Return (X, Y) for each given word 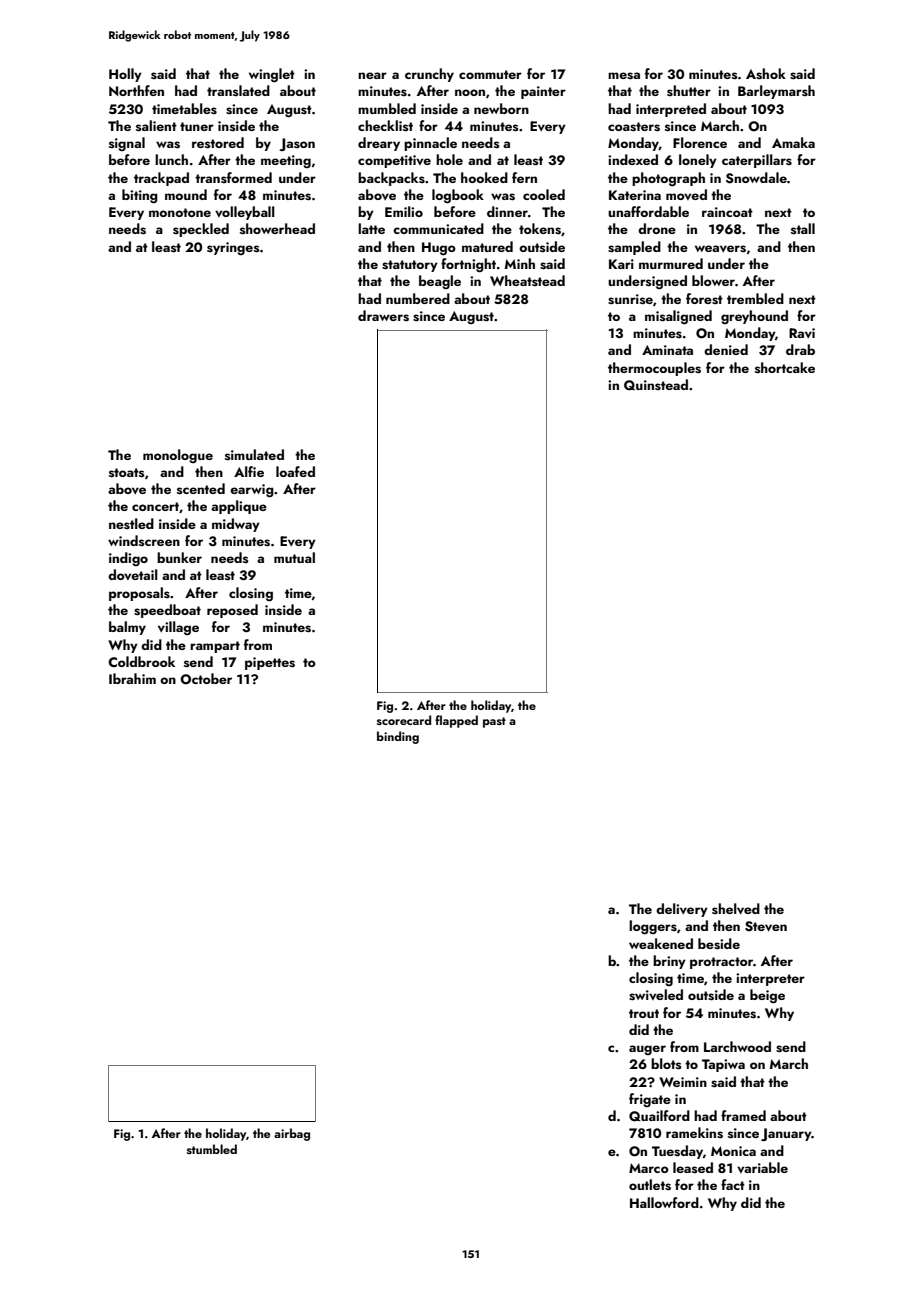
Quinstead (656, 385)
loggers (653, 927)
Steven (766, 926)
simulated (254, 454)
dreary (379, 144)
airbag (292, 1134)
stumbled (212, 1149)
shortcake (785, 367)
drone (657, 228)
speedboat (167, 611)
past (494, 722)
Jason (297, 144)
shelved (736, 909)
